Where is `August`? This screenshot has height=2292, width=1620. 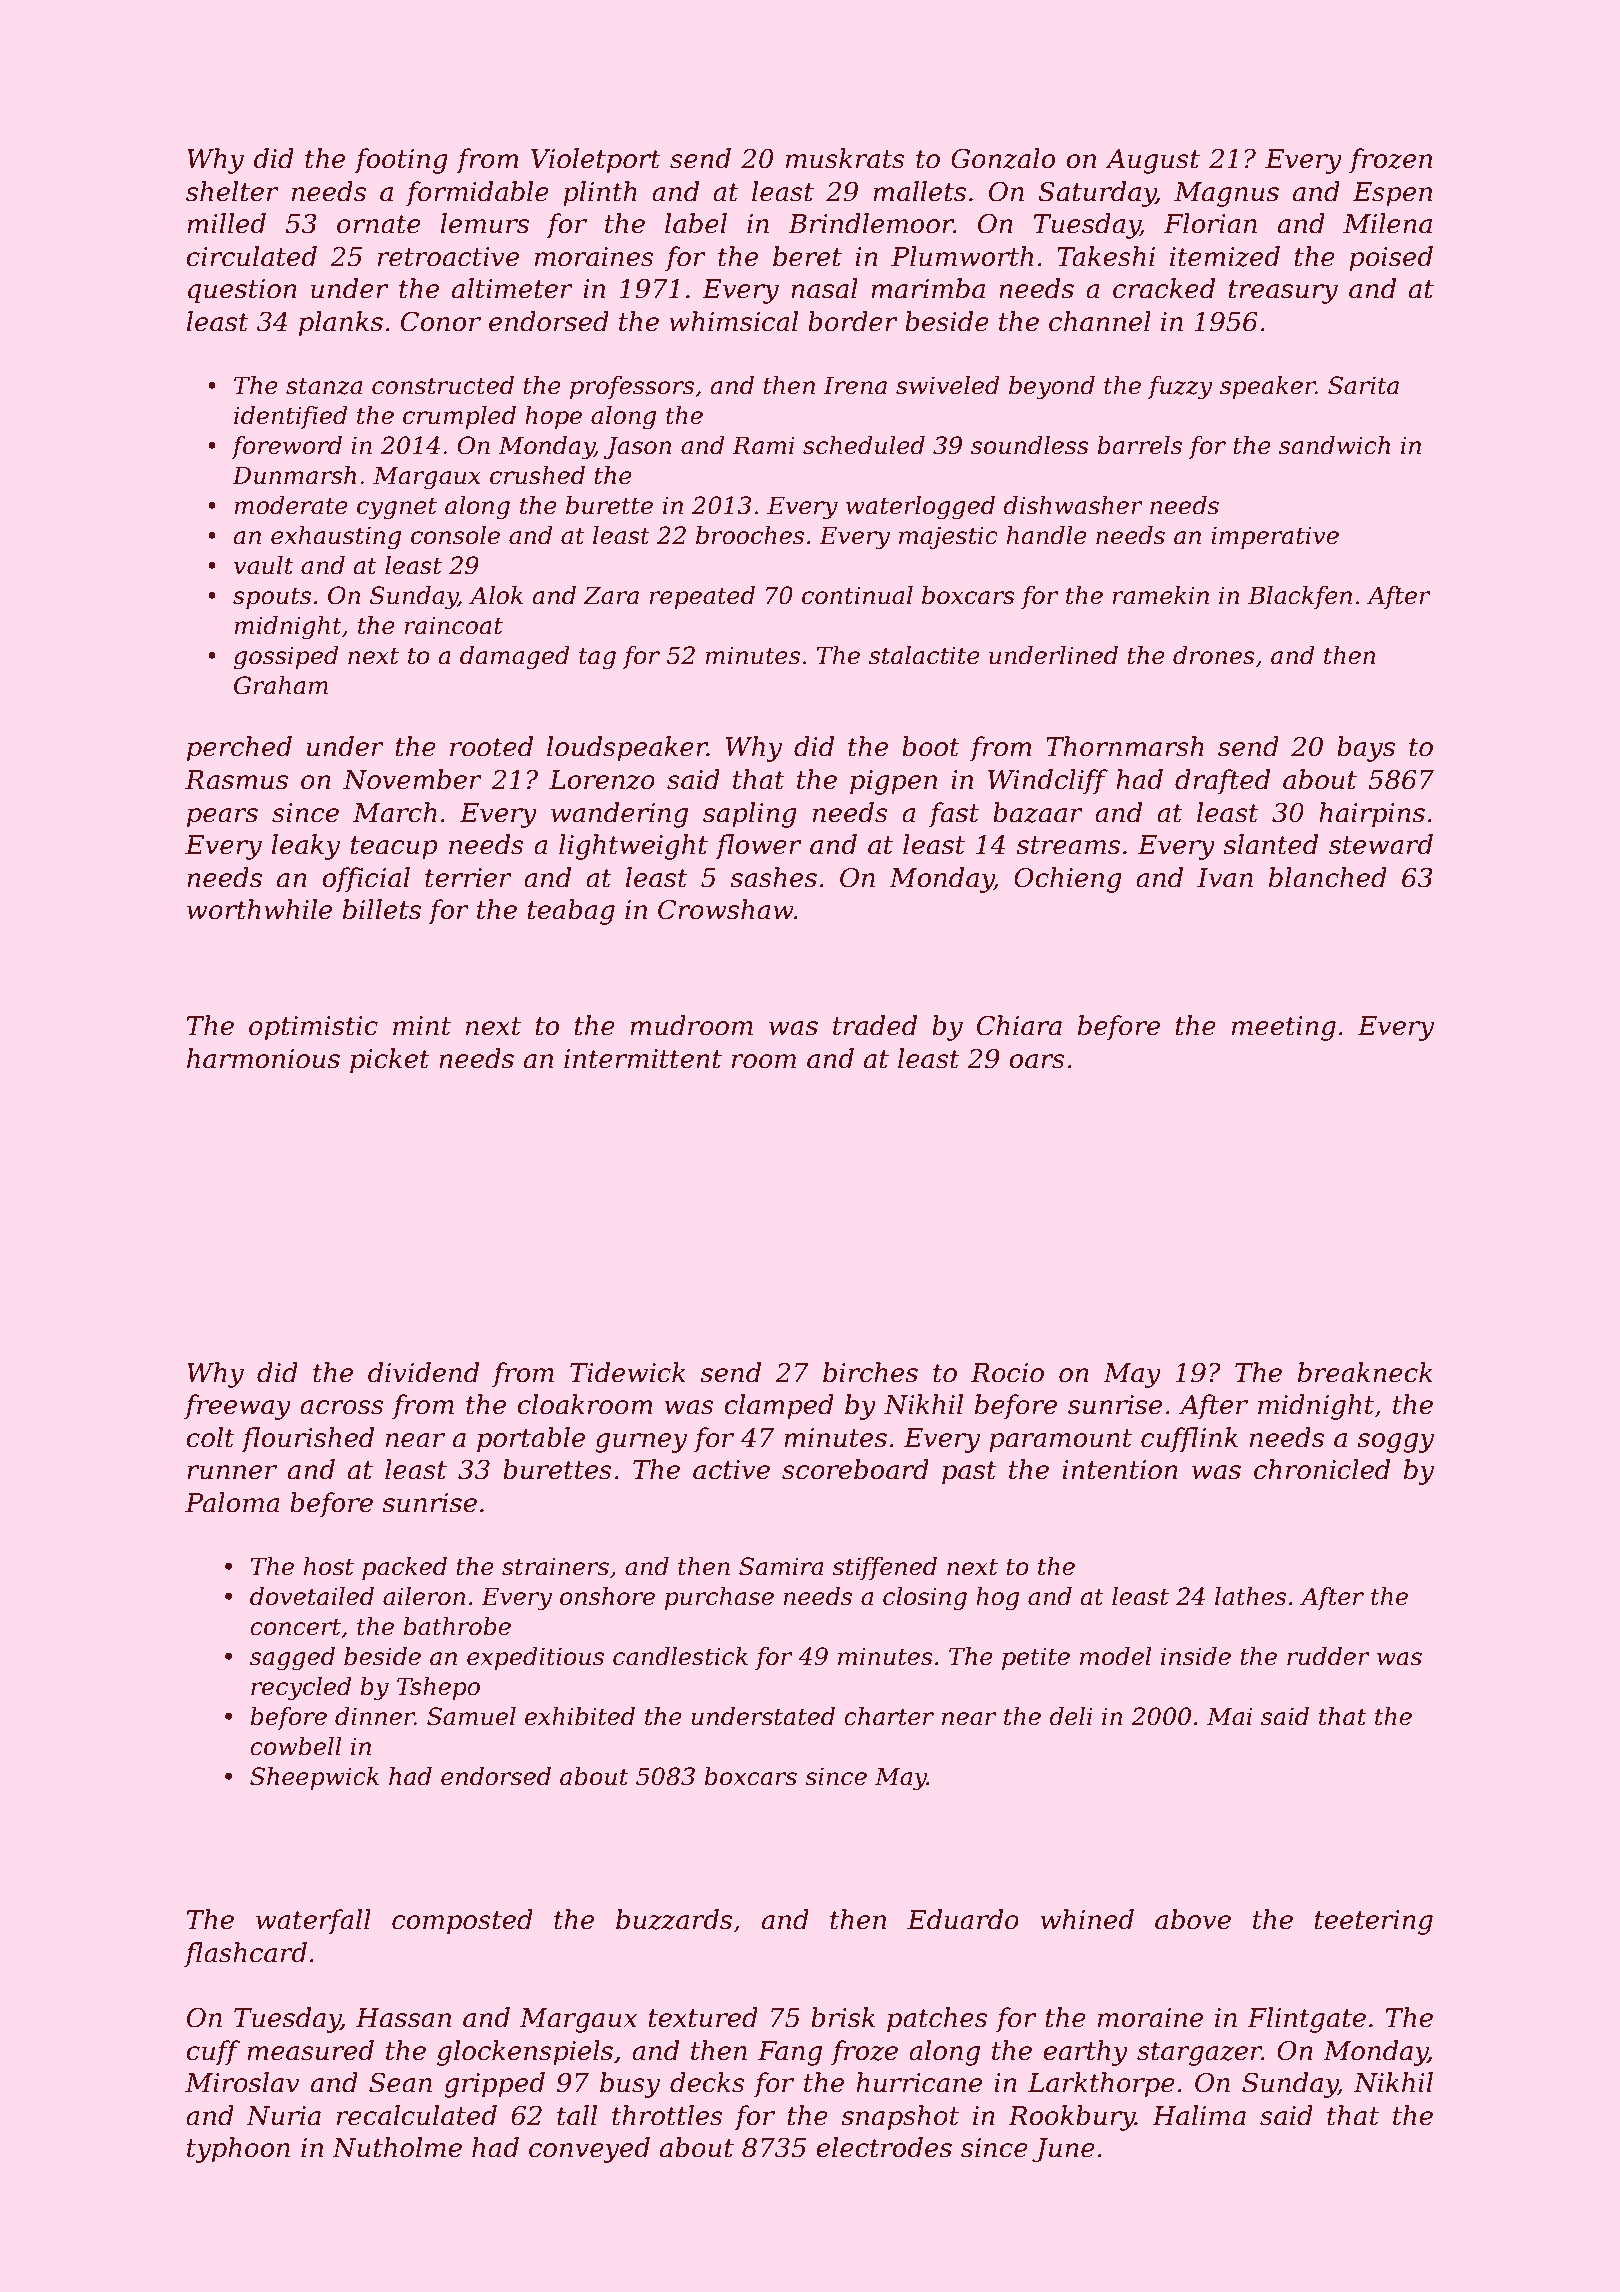
August is located at coordinates (1152, 161).
